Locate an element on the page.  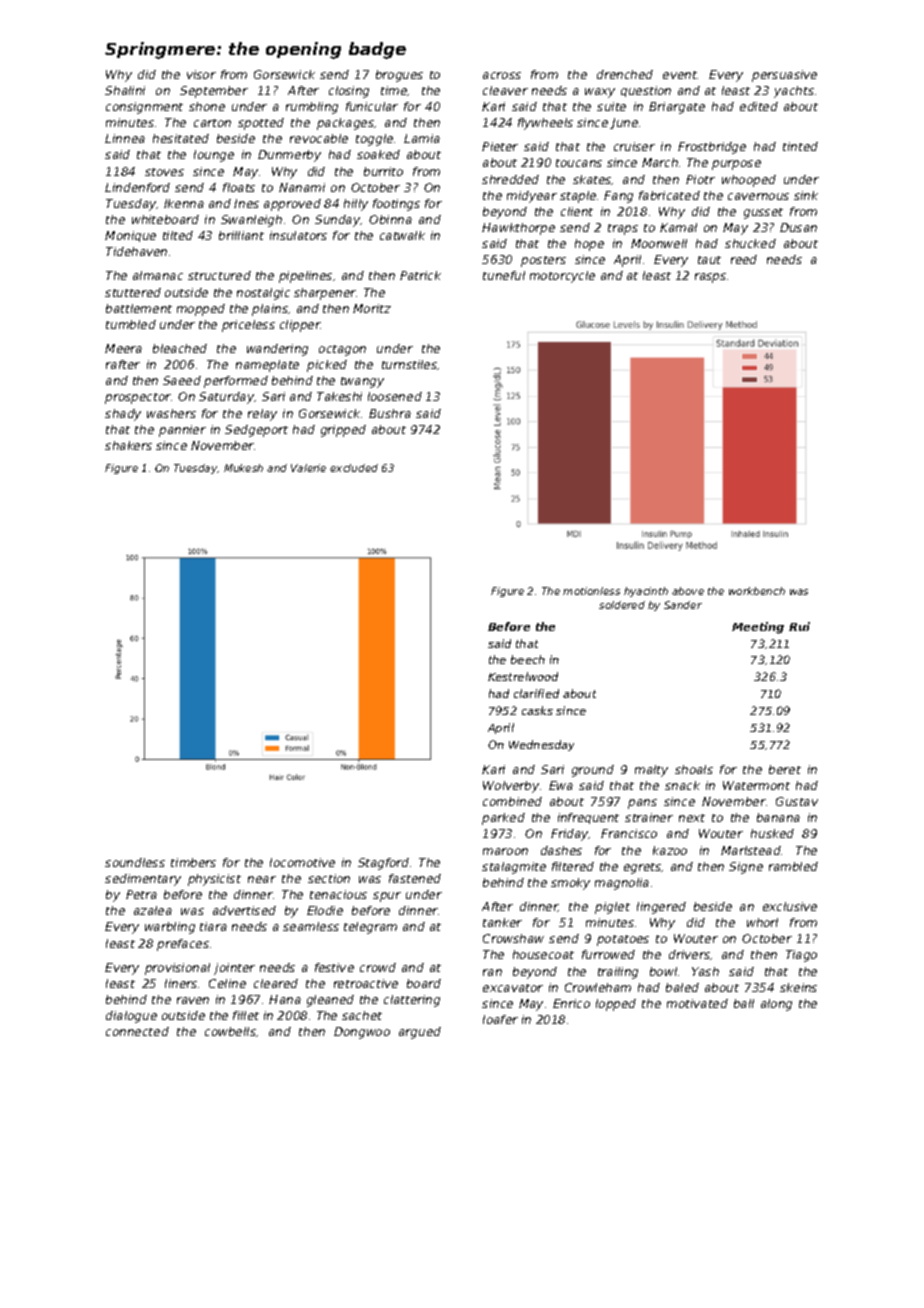
magnolia is located at coordinates (622, 884).
